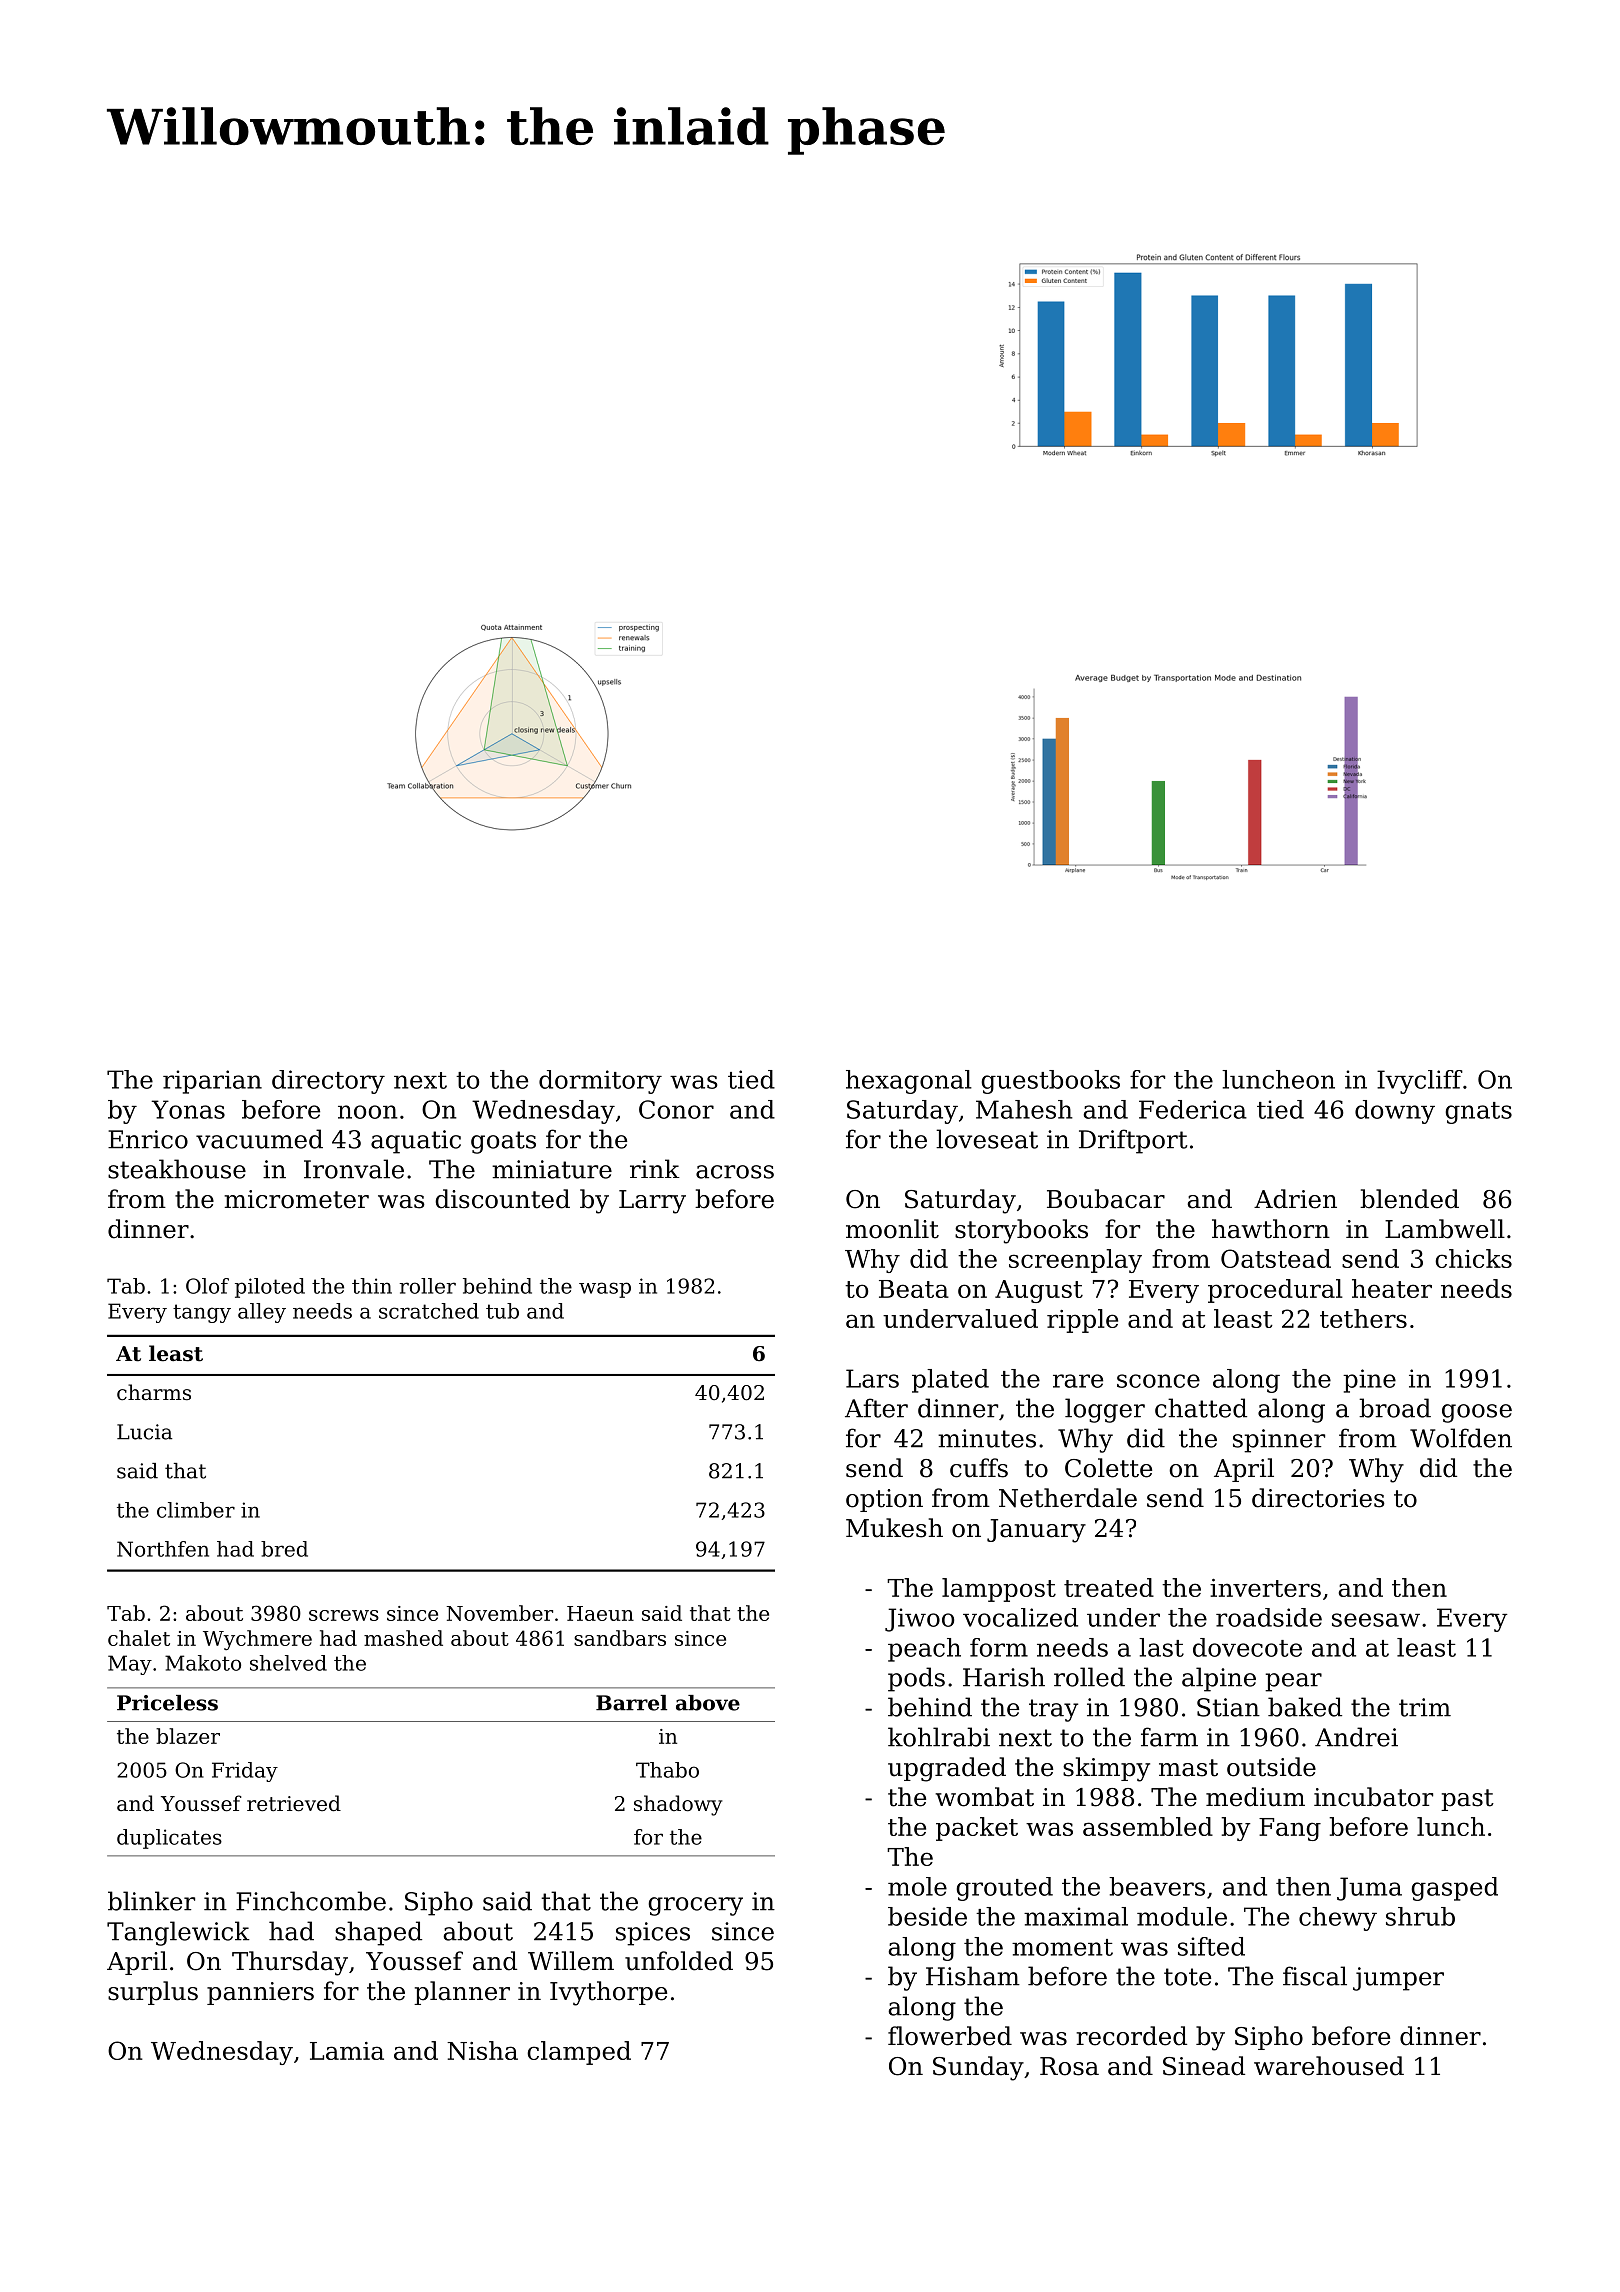 The image size is (1620, 2292). I want to click on Federica, so click(1193, 1109).
